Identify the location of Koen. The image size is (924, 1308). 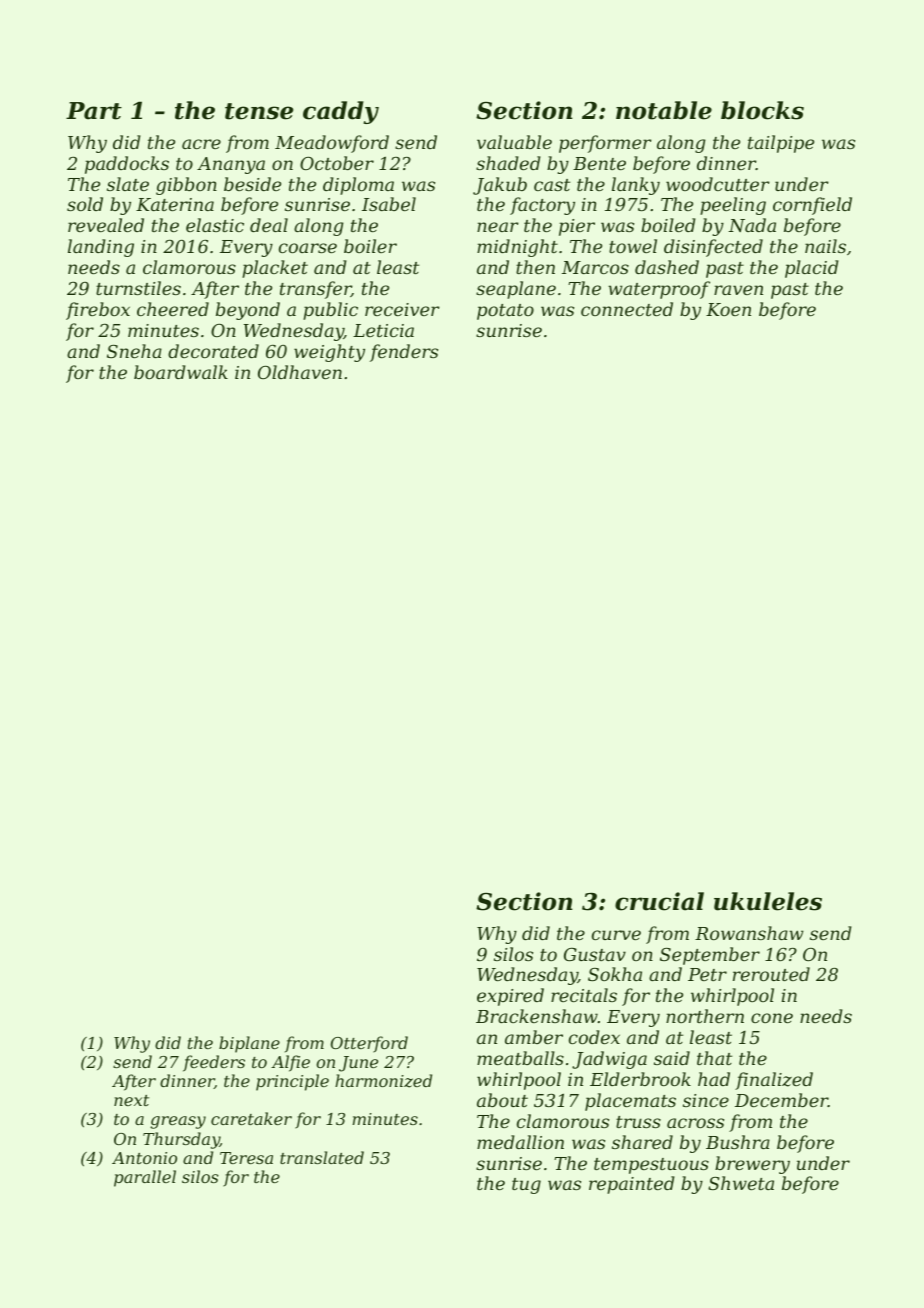
(728, 309).
